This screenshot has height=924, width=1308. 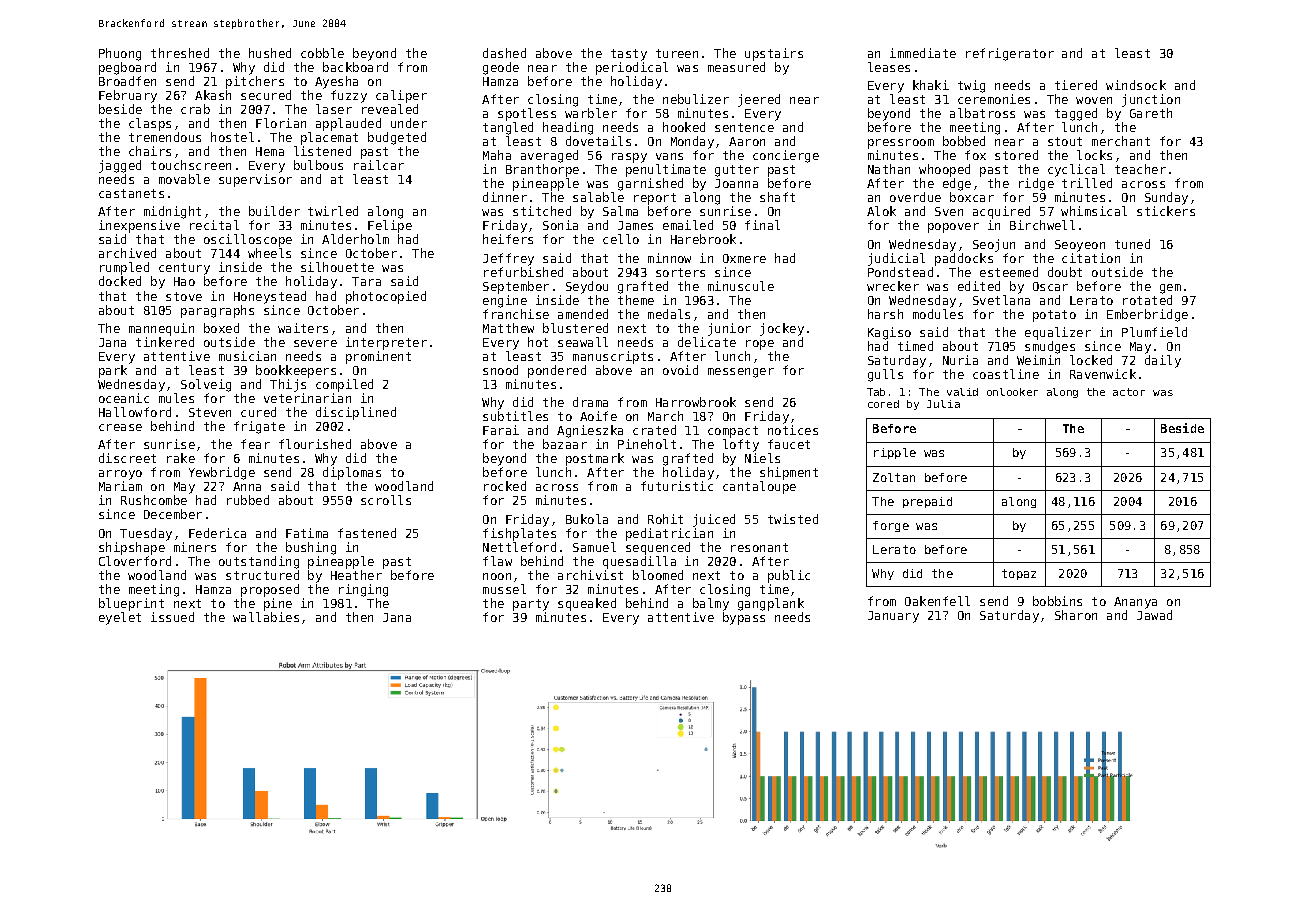 I want to click on merchant, so click(x=1121, y=141).
